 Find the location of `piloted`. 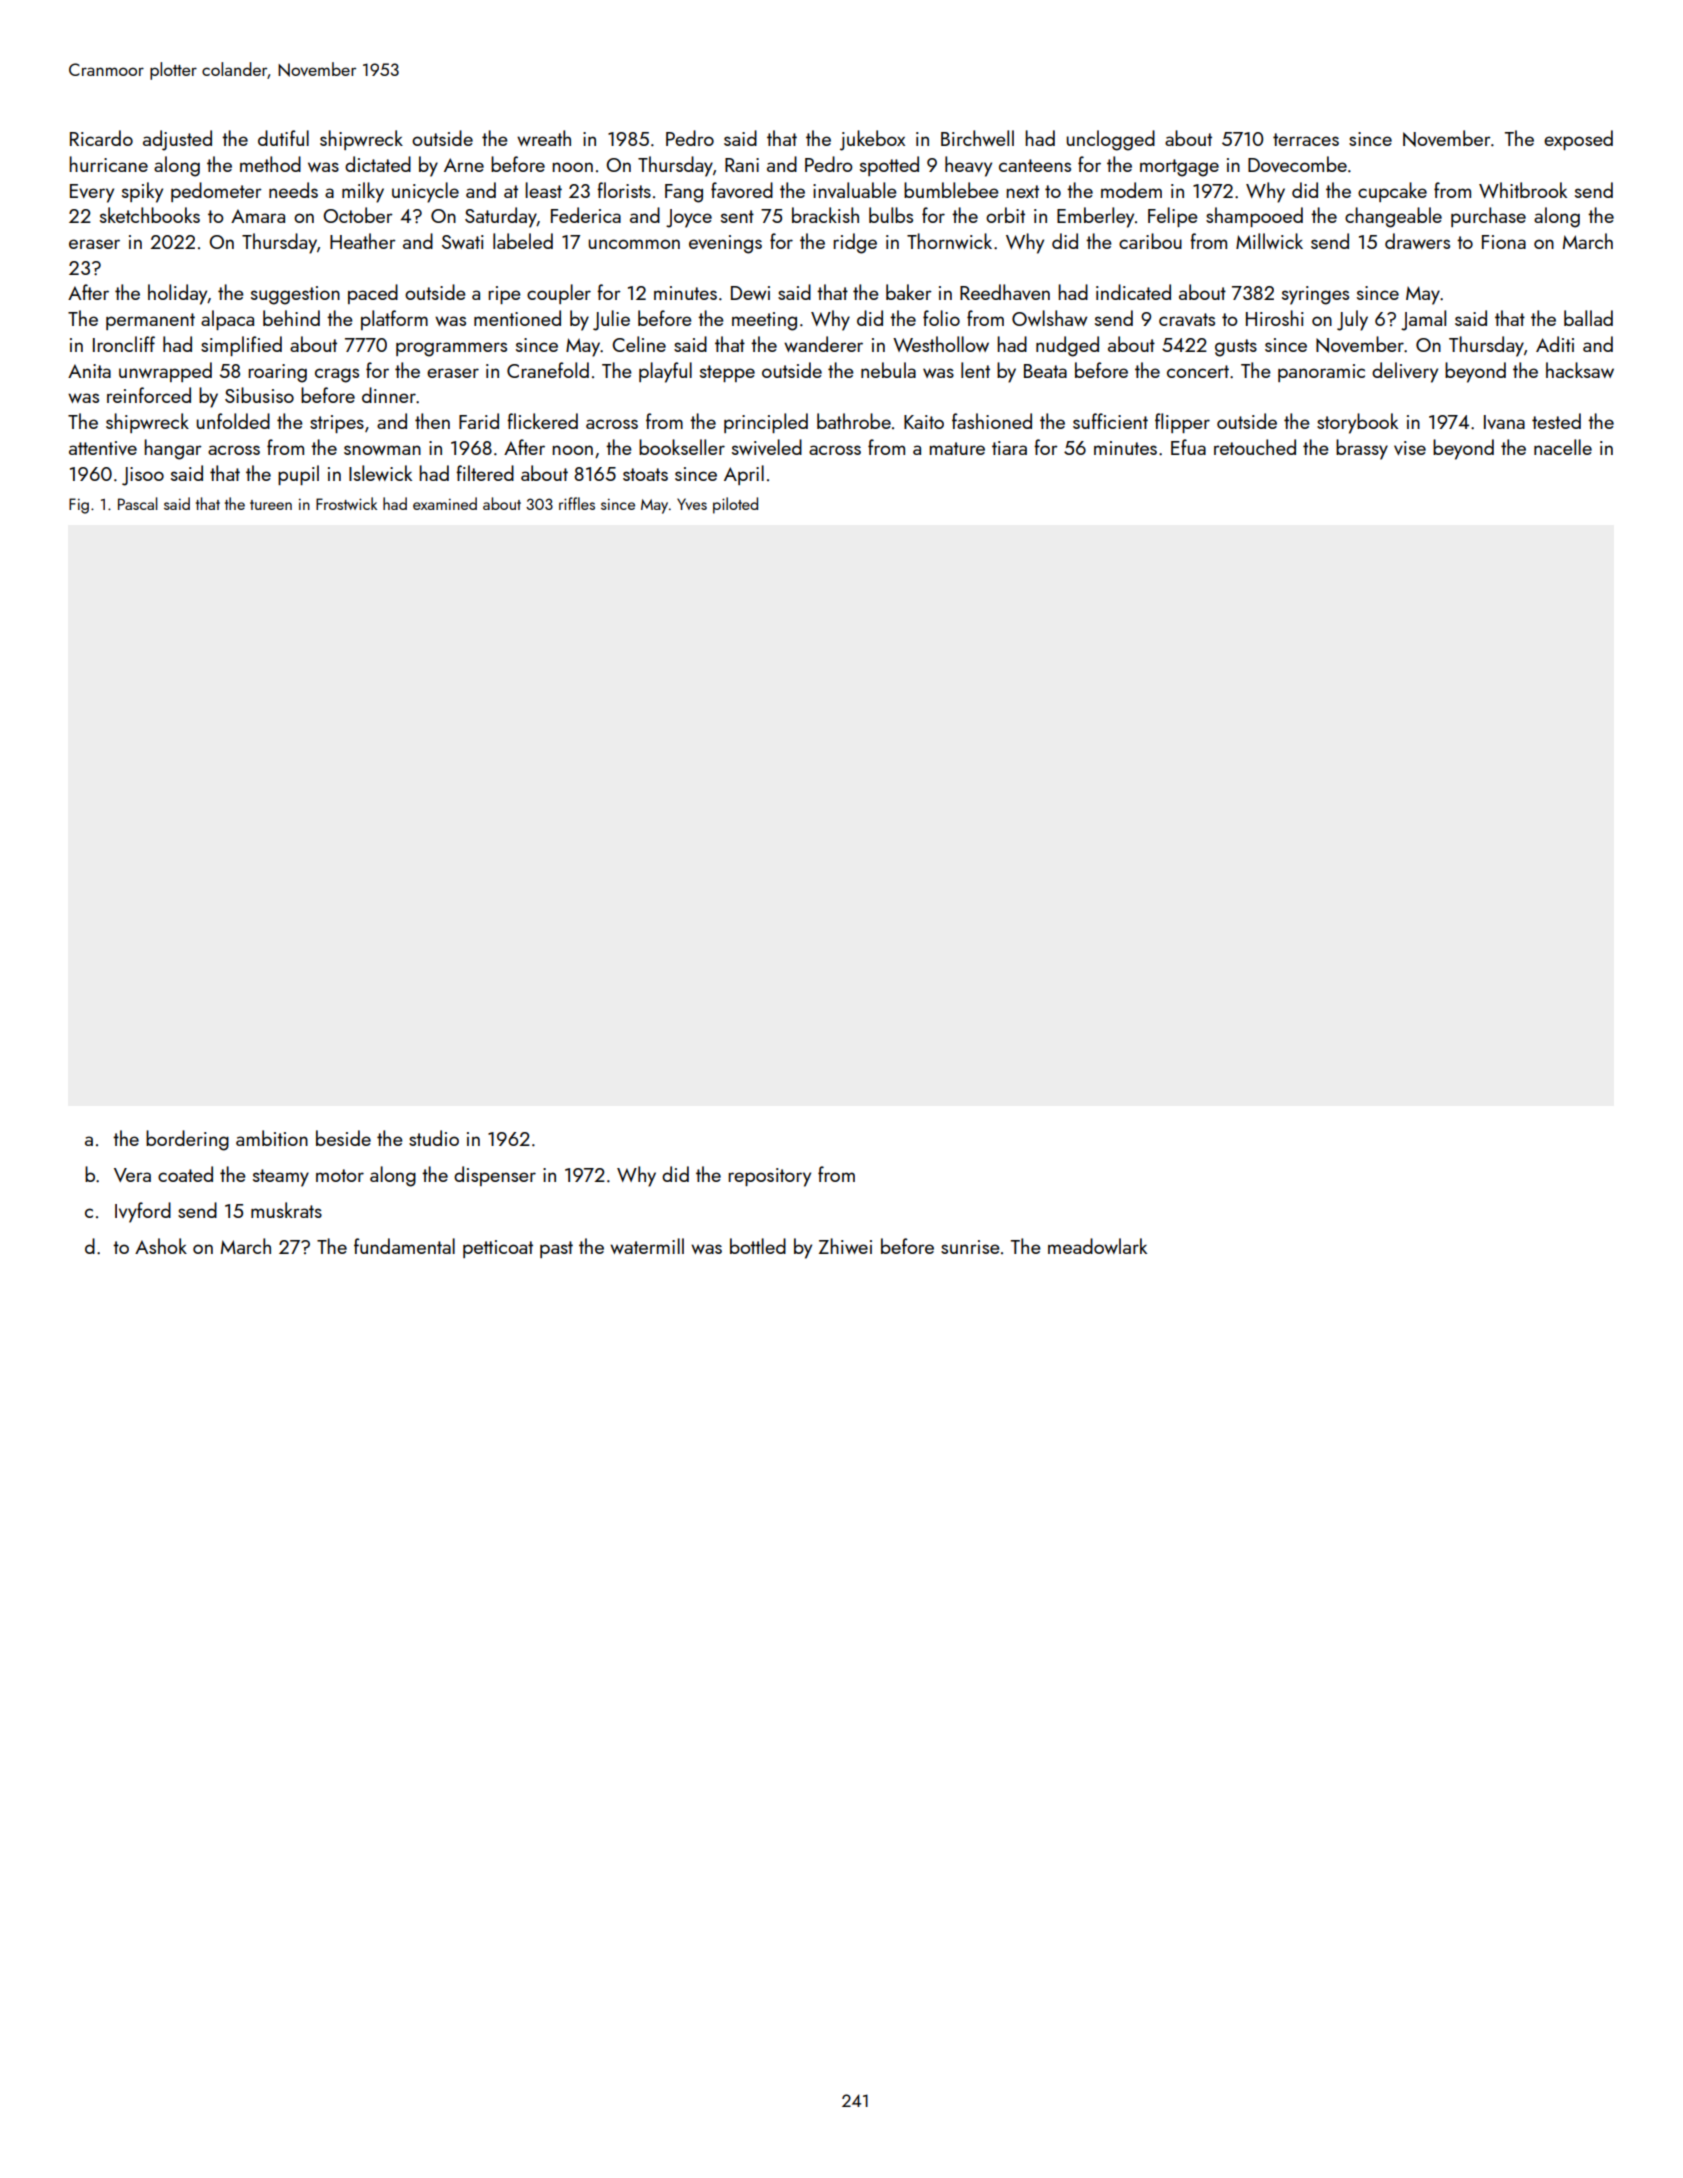

piloted is located at coordinates (735, 505).
